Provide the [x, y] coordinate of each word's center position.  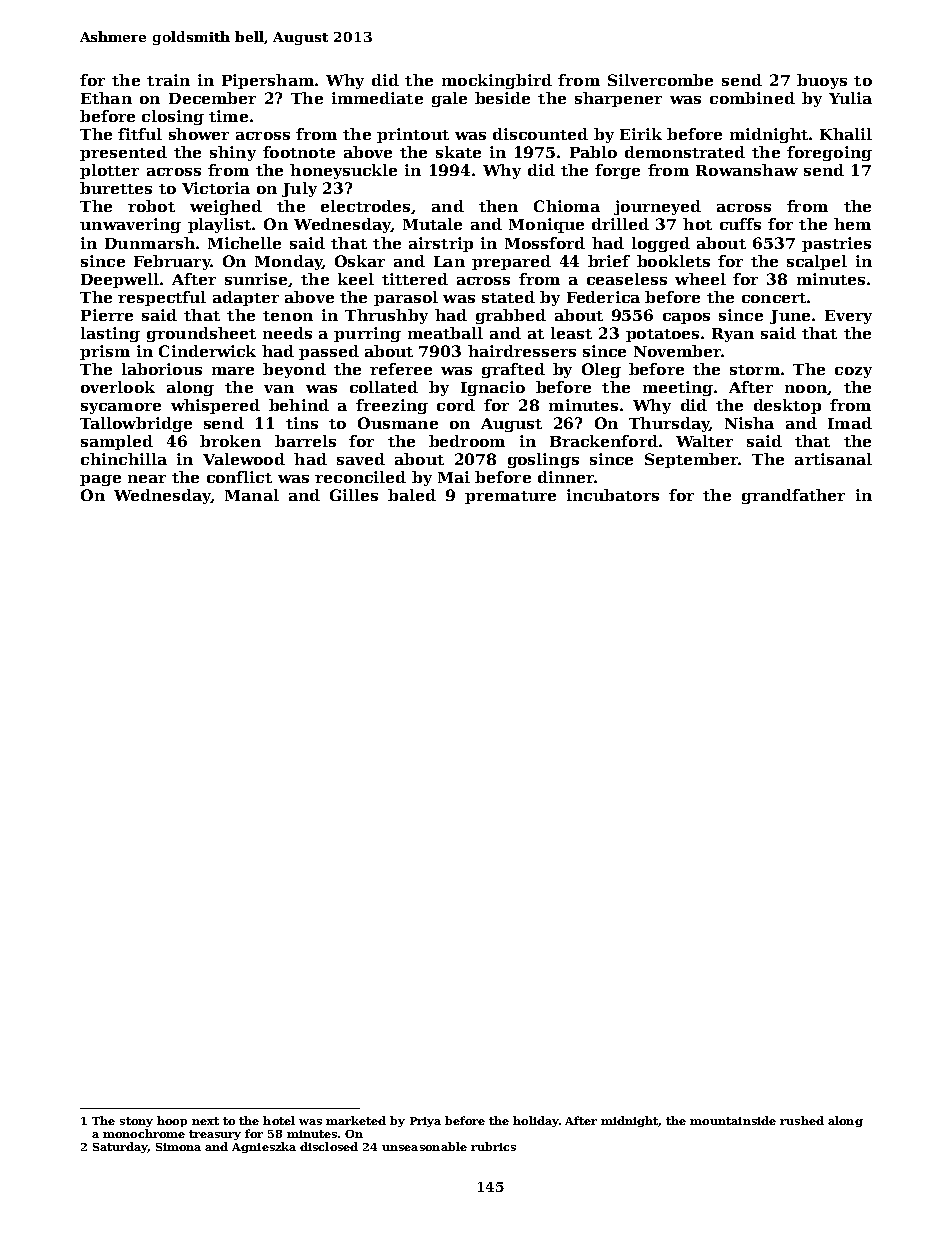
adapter [246, 298]
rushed [802, 1120]
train [168, 80]
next [205, 1121]
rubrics [493, 1146]
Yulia [850, 98]
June [790, 317]
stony [136, 1122]
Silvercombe [660, 80]
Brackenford [604, 441]
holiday [536, 1121]
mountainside [733, 1120]
